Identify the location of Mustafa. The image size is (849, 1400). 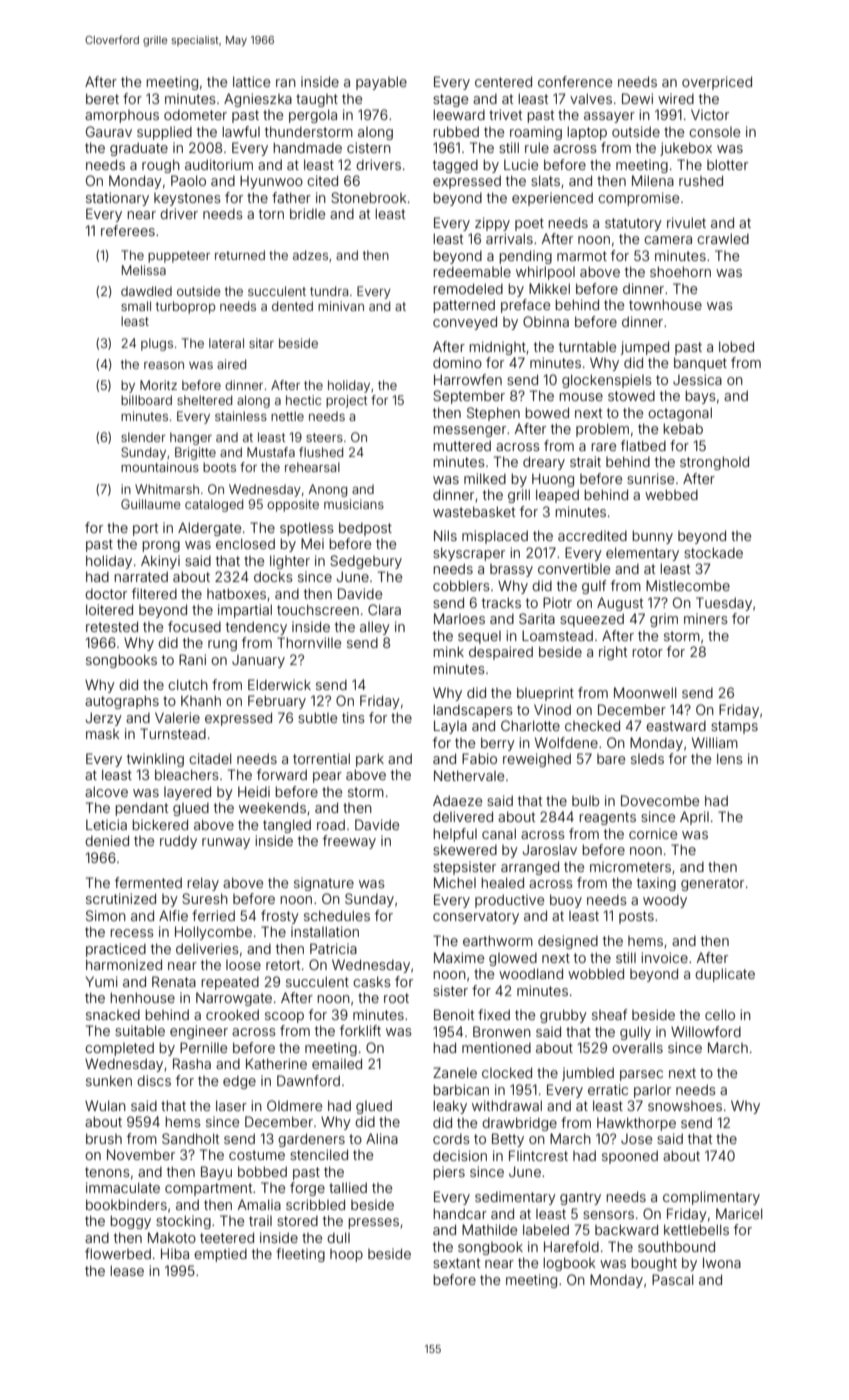
(271, 452).
